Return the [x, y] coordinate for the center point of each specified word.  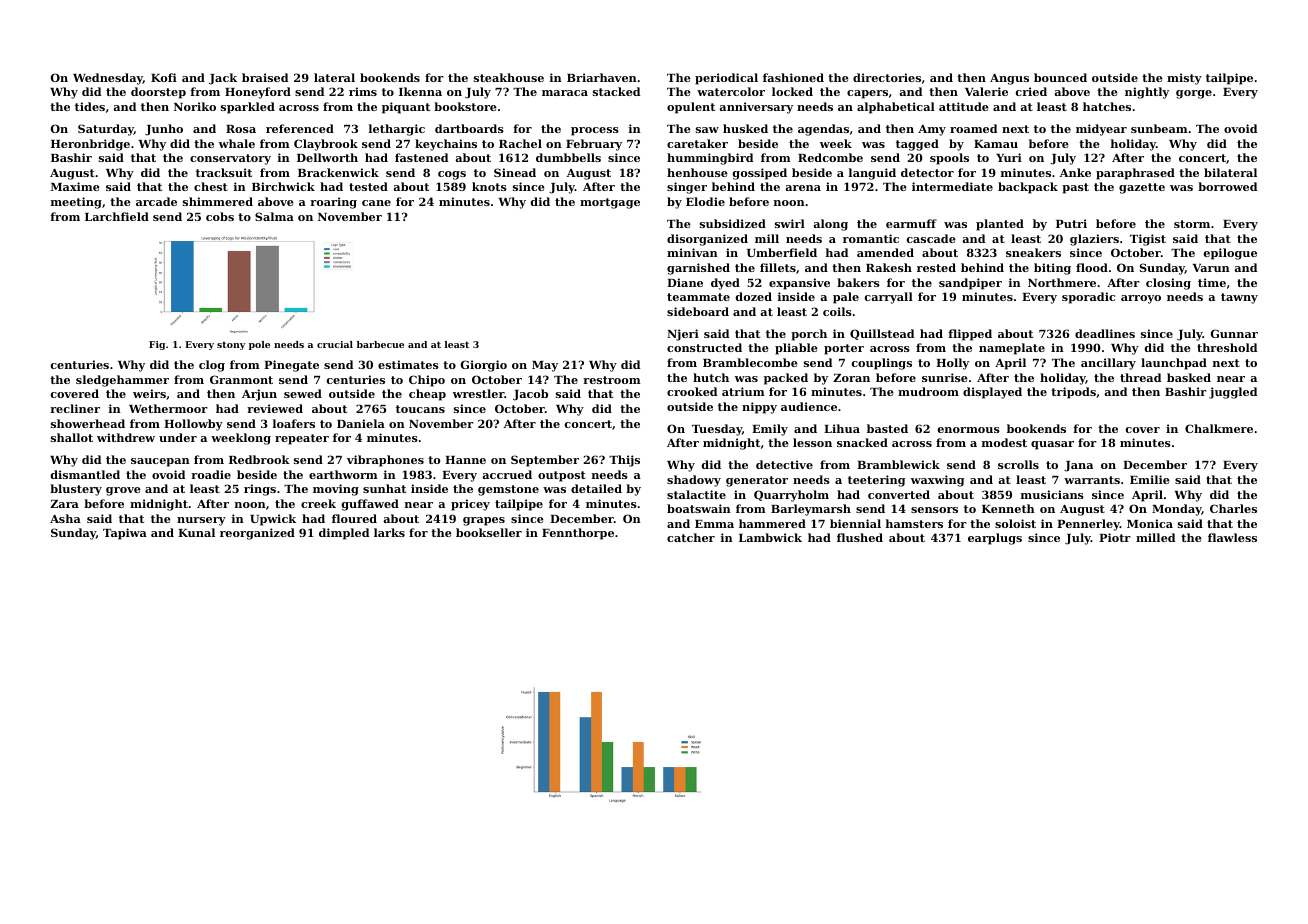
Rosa [241, 129]
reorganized [257, 534]
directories [887, 77]
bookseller [489, 532]
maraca [565, 93]
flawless [1232, 537]
